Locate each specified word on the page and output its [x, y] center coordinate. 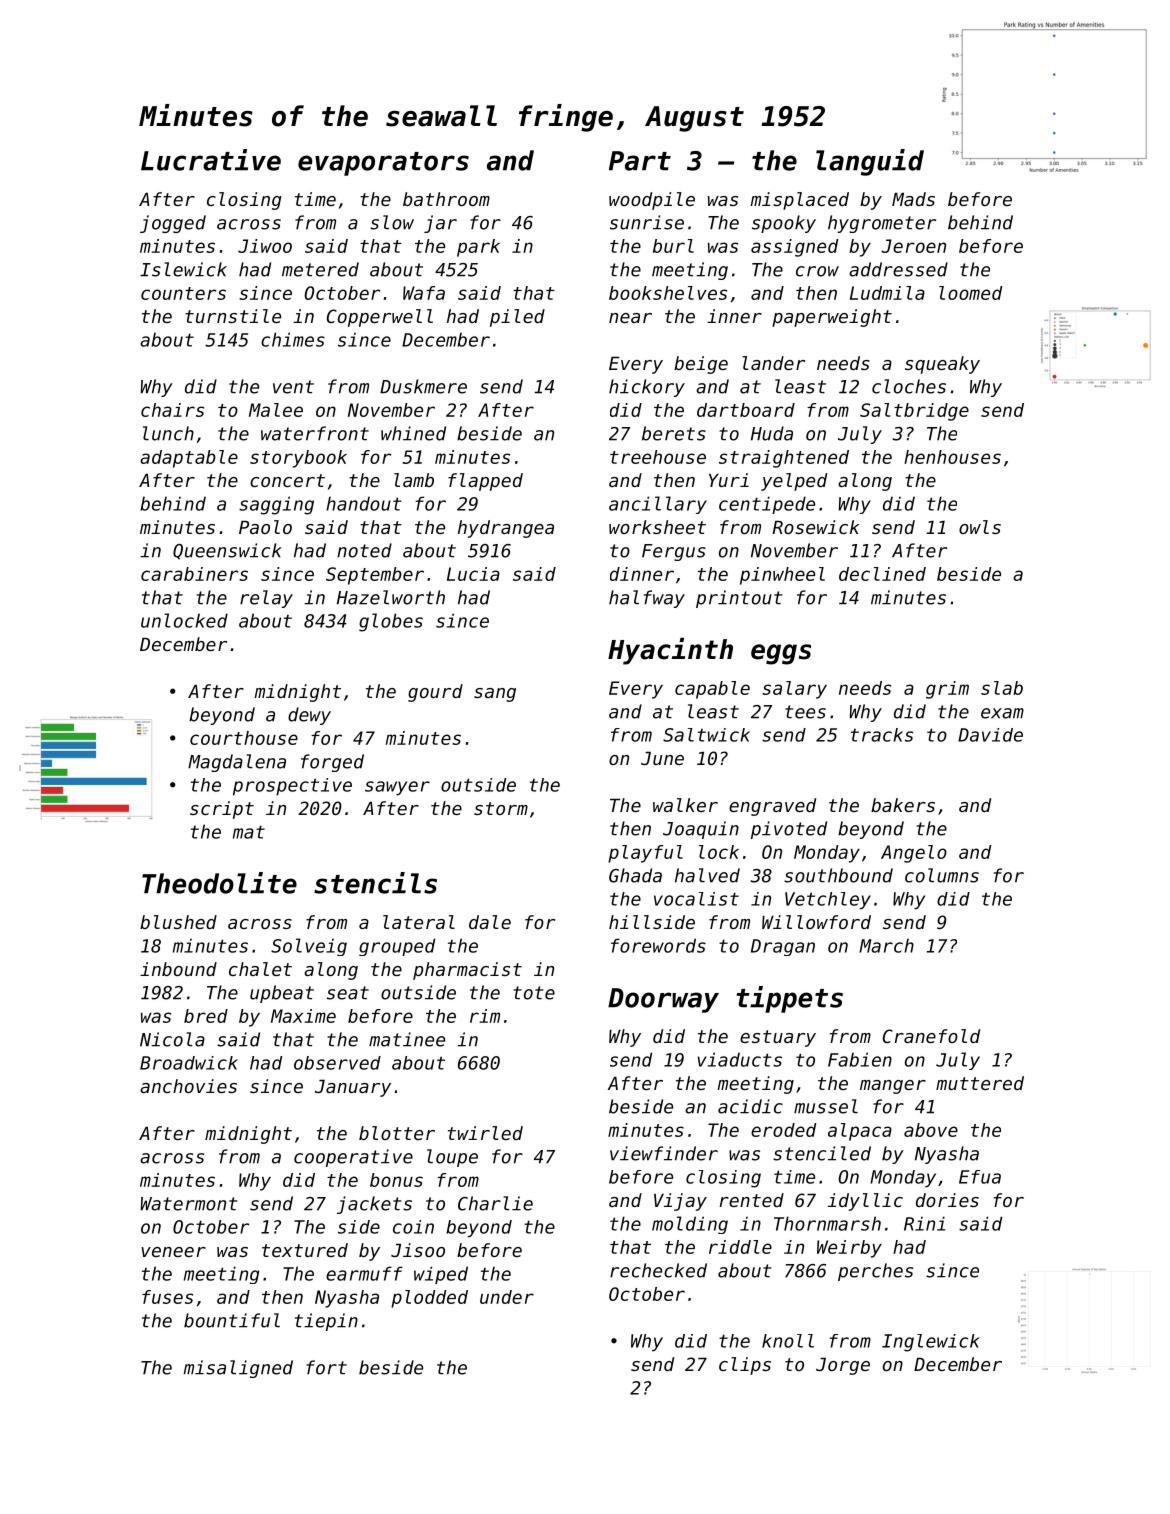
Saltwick [706, 735]
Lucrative [211, 160]
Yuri [729, 480]
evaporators [383, 164]
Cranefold [931, 1036]
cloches [909, 386]
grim [947, 690]
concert [287, 480]
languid [870, 162]
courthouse [244, 738]
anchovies [188, 1086]
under [507, 1297]
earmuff [364, 1273]
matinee [407, 1039]
